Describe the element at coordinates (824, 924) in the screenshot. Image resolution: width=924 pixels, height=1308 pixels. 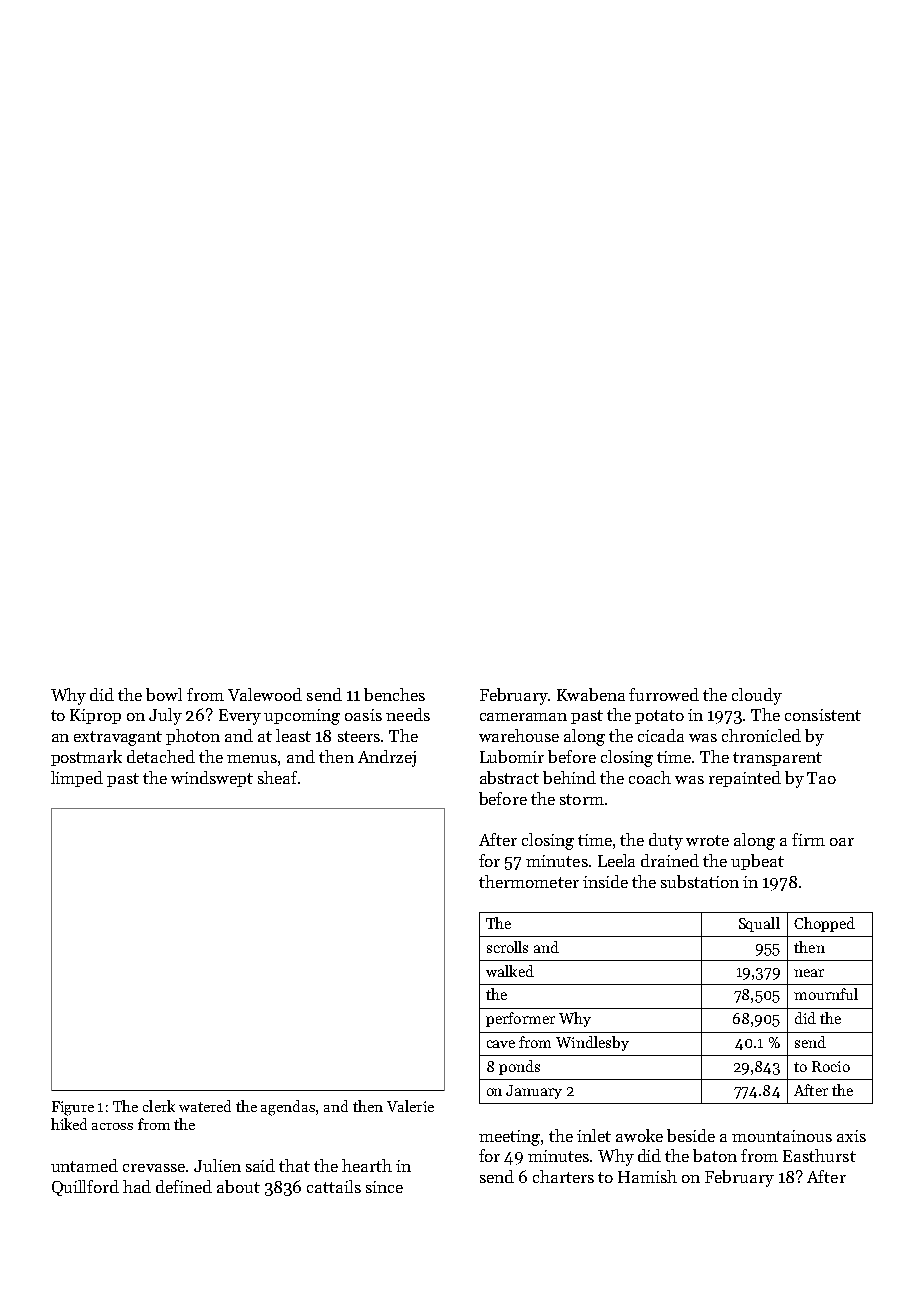
I see `Chopped` at that location.
